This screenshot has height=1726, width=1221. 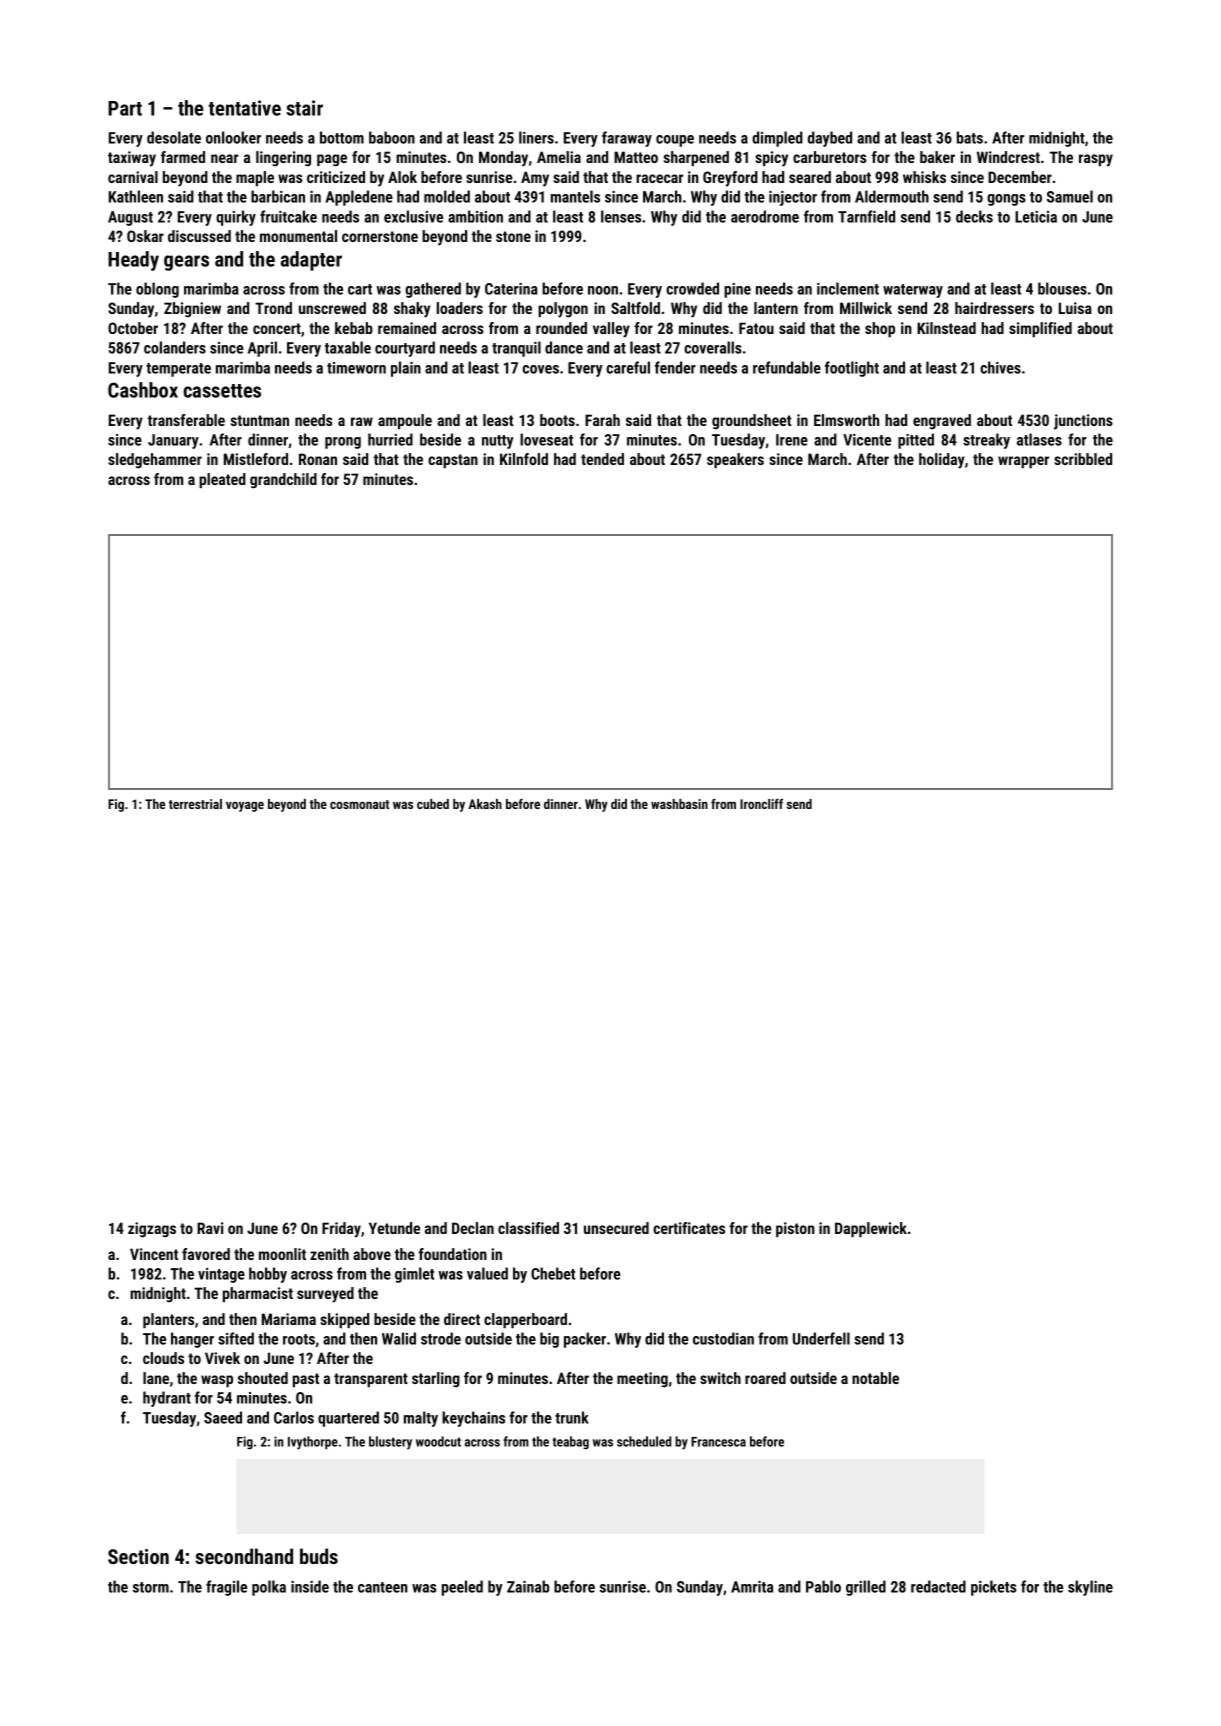 I want to click on voyage, so click(x=245, y=806).
